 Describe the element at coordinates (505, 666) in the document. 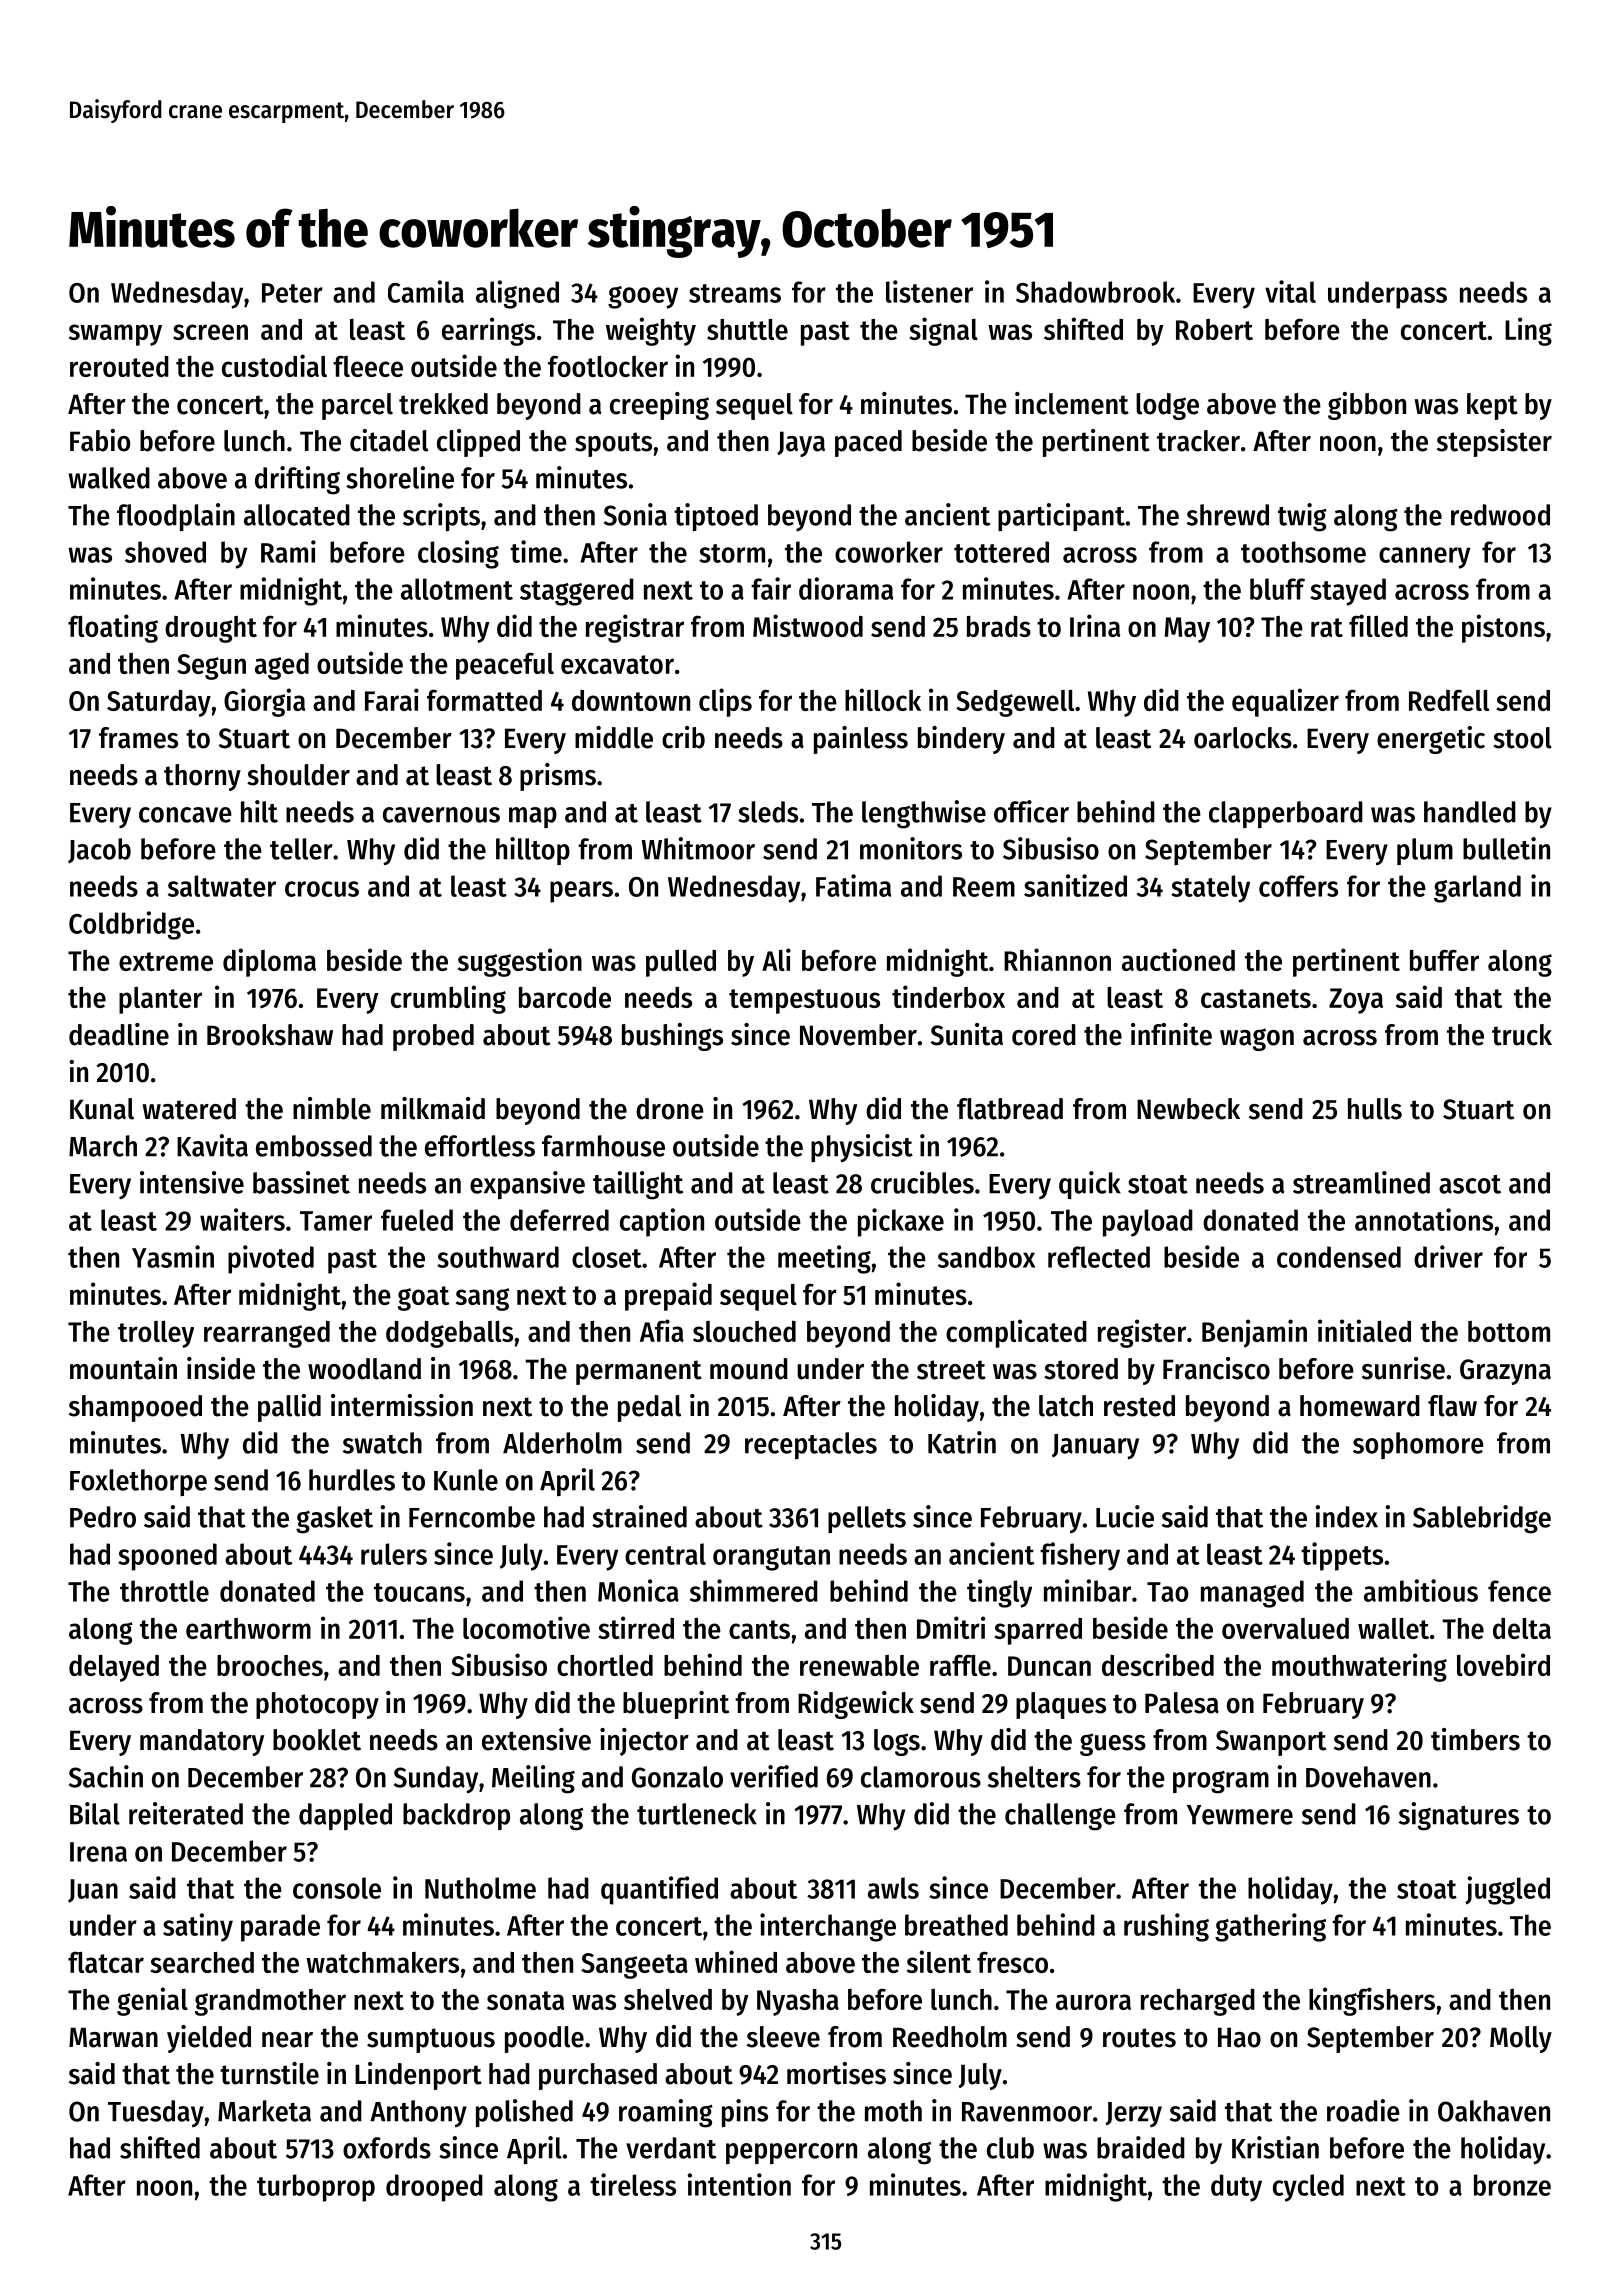

I see `peaceful` at that location.
